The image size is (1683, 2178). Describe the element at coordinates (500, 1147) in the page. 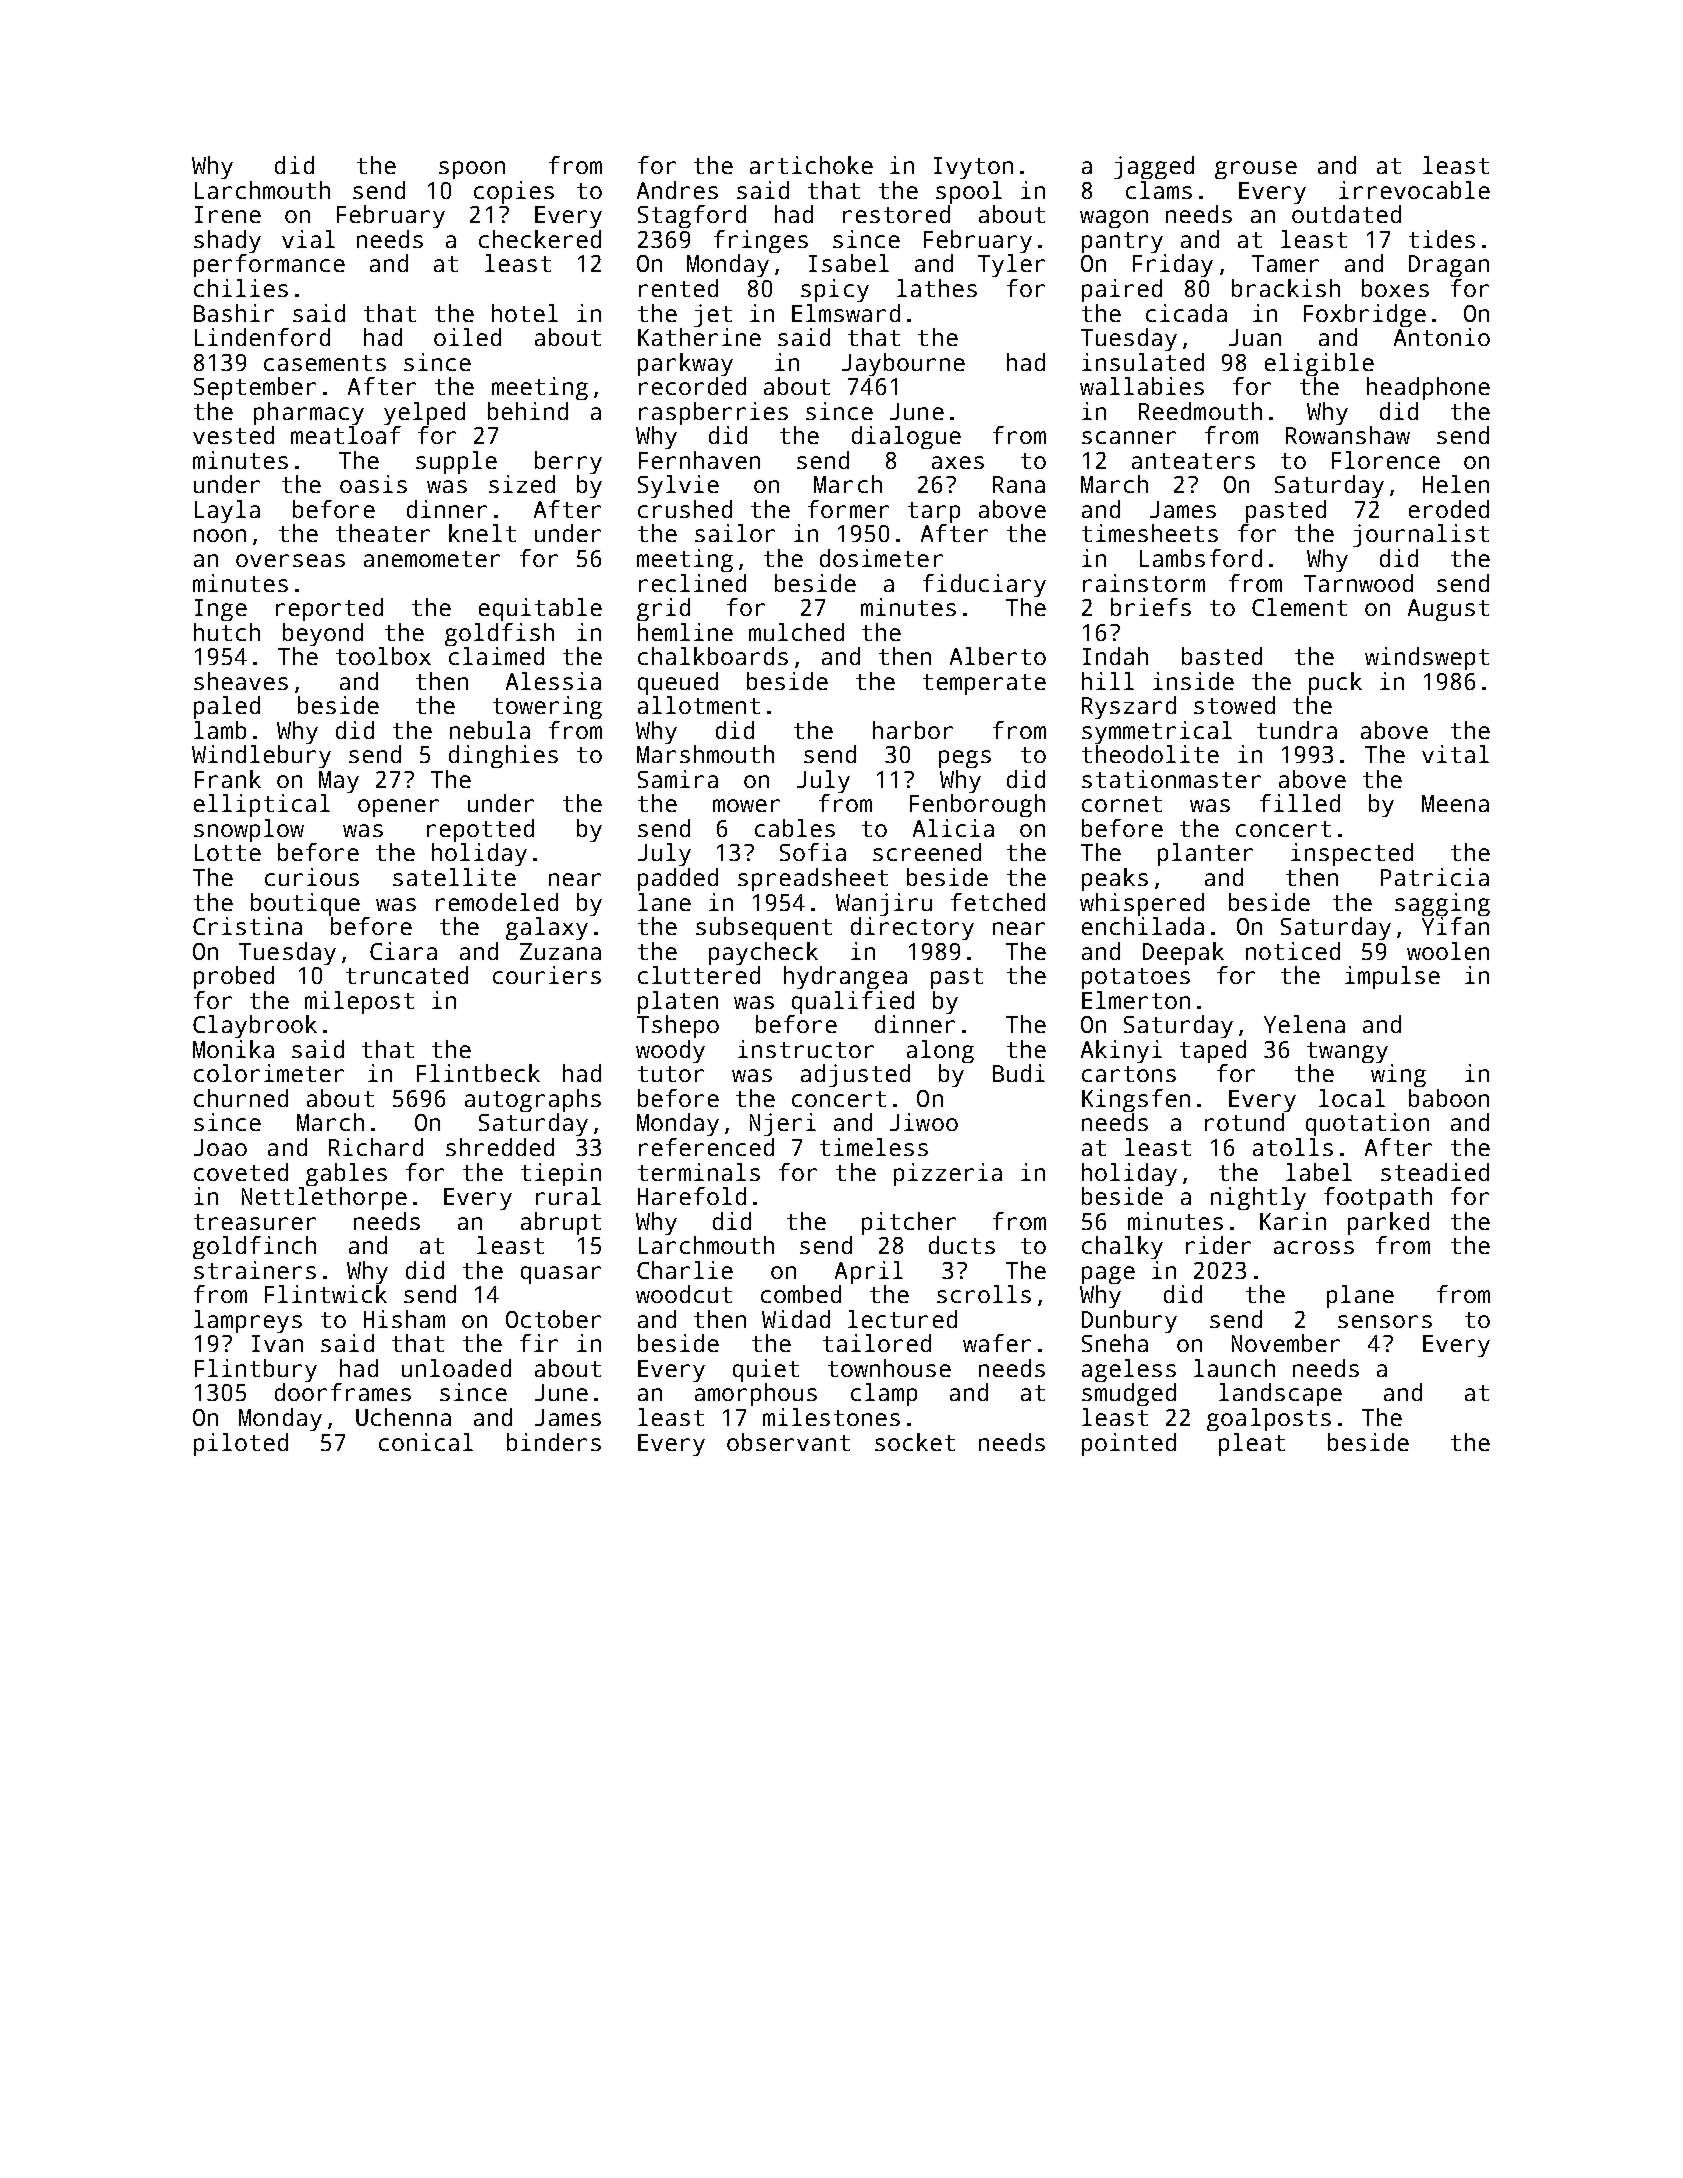

I see `shredded` at that location.
